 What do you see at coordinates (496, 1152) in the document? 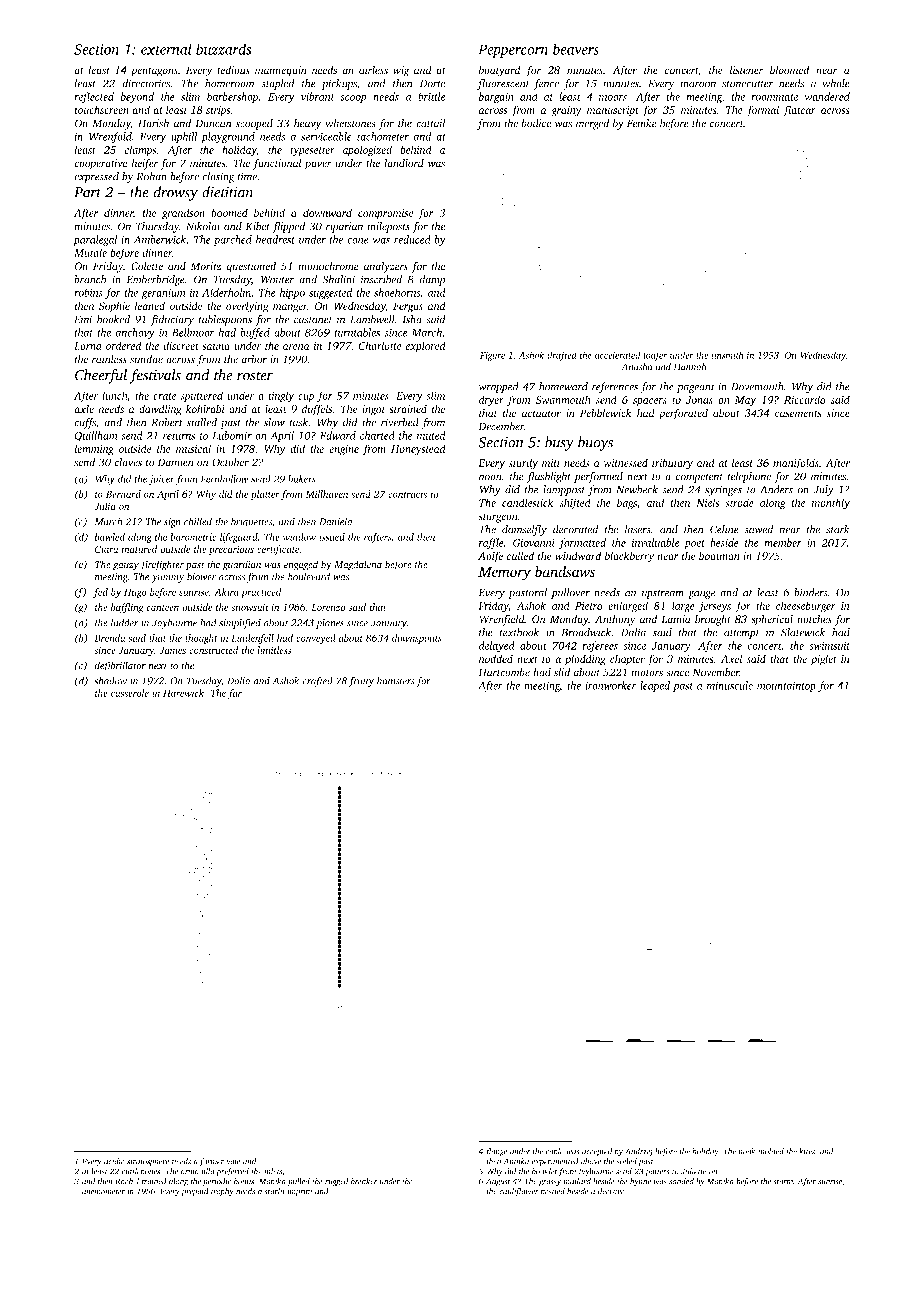
I see `flange` at bounding box center [496, 1152].
